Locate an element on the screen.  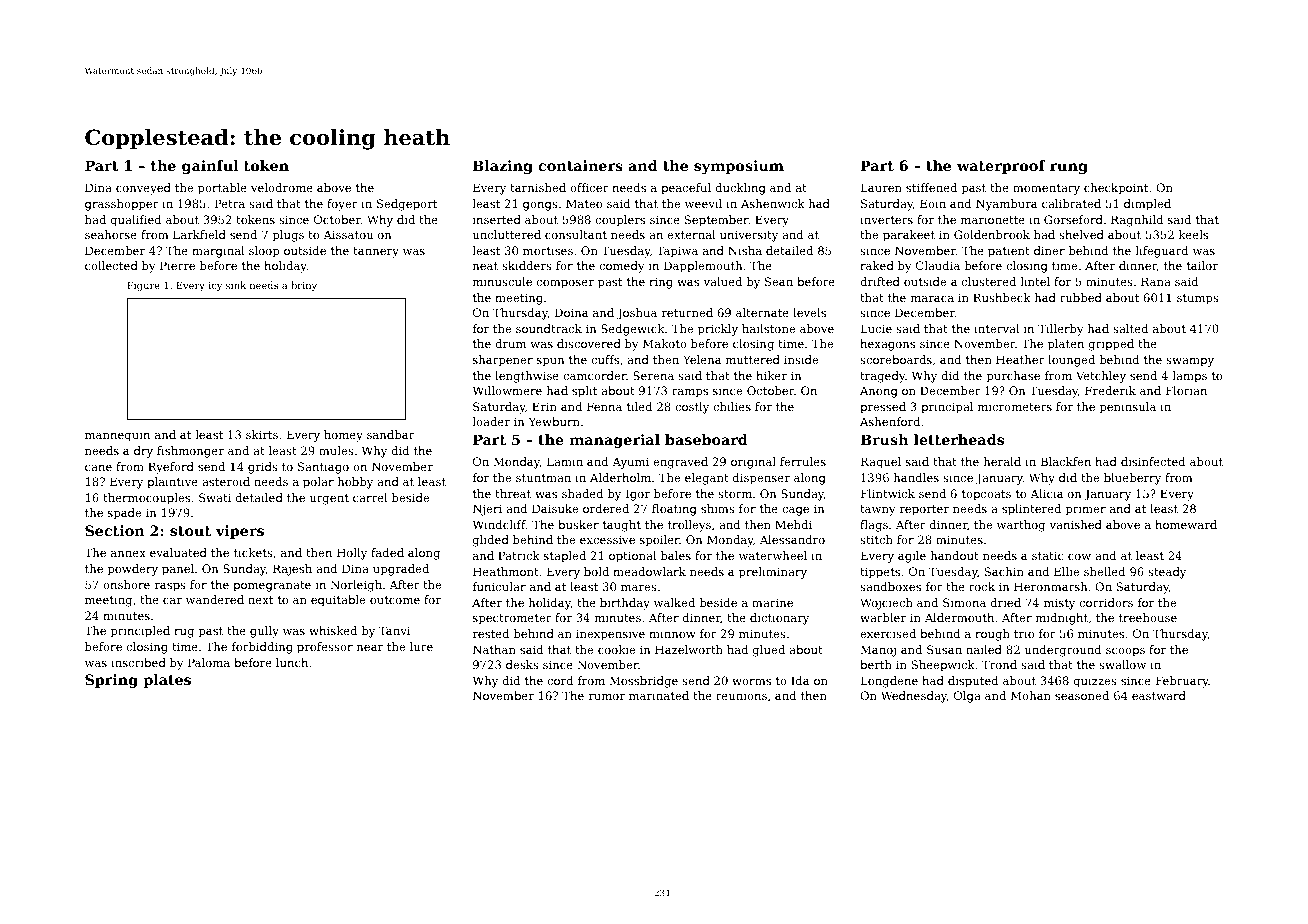
cane is located at coordinates (98, 468).
